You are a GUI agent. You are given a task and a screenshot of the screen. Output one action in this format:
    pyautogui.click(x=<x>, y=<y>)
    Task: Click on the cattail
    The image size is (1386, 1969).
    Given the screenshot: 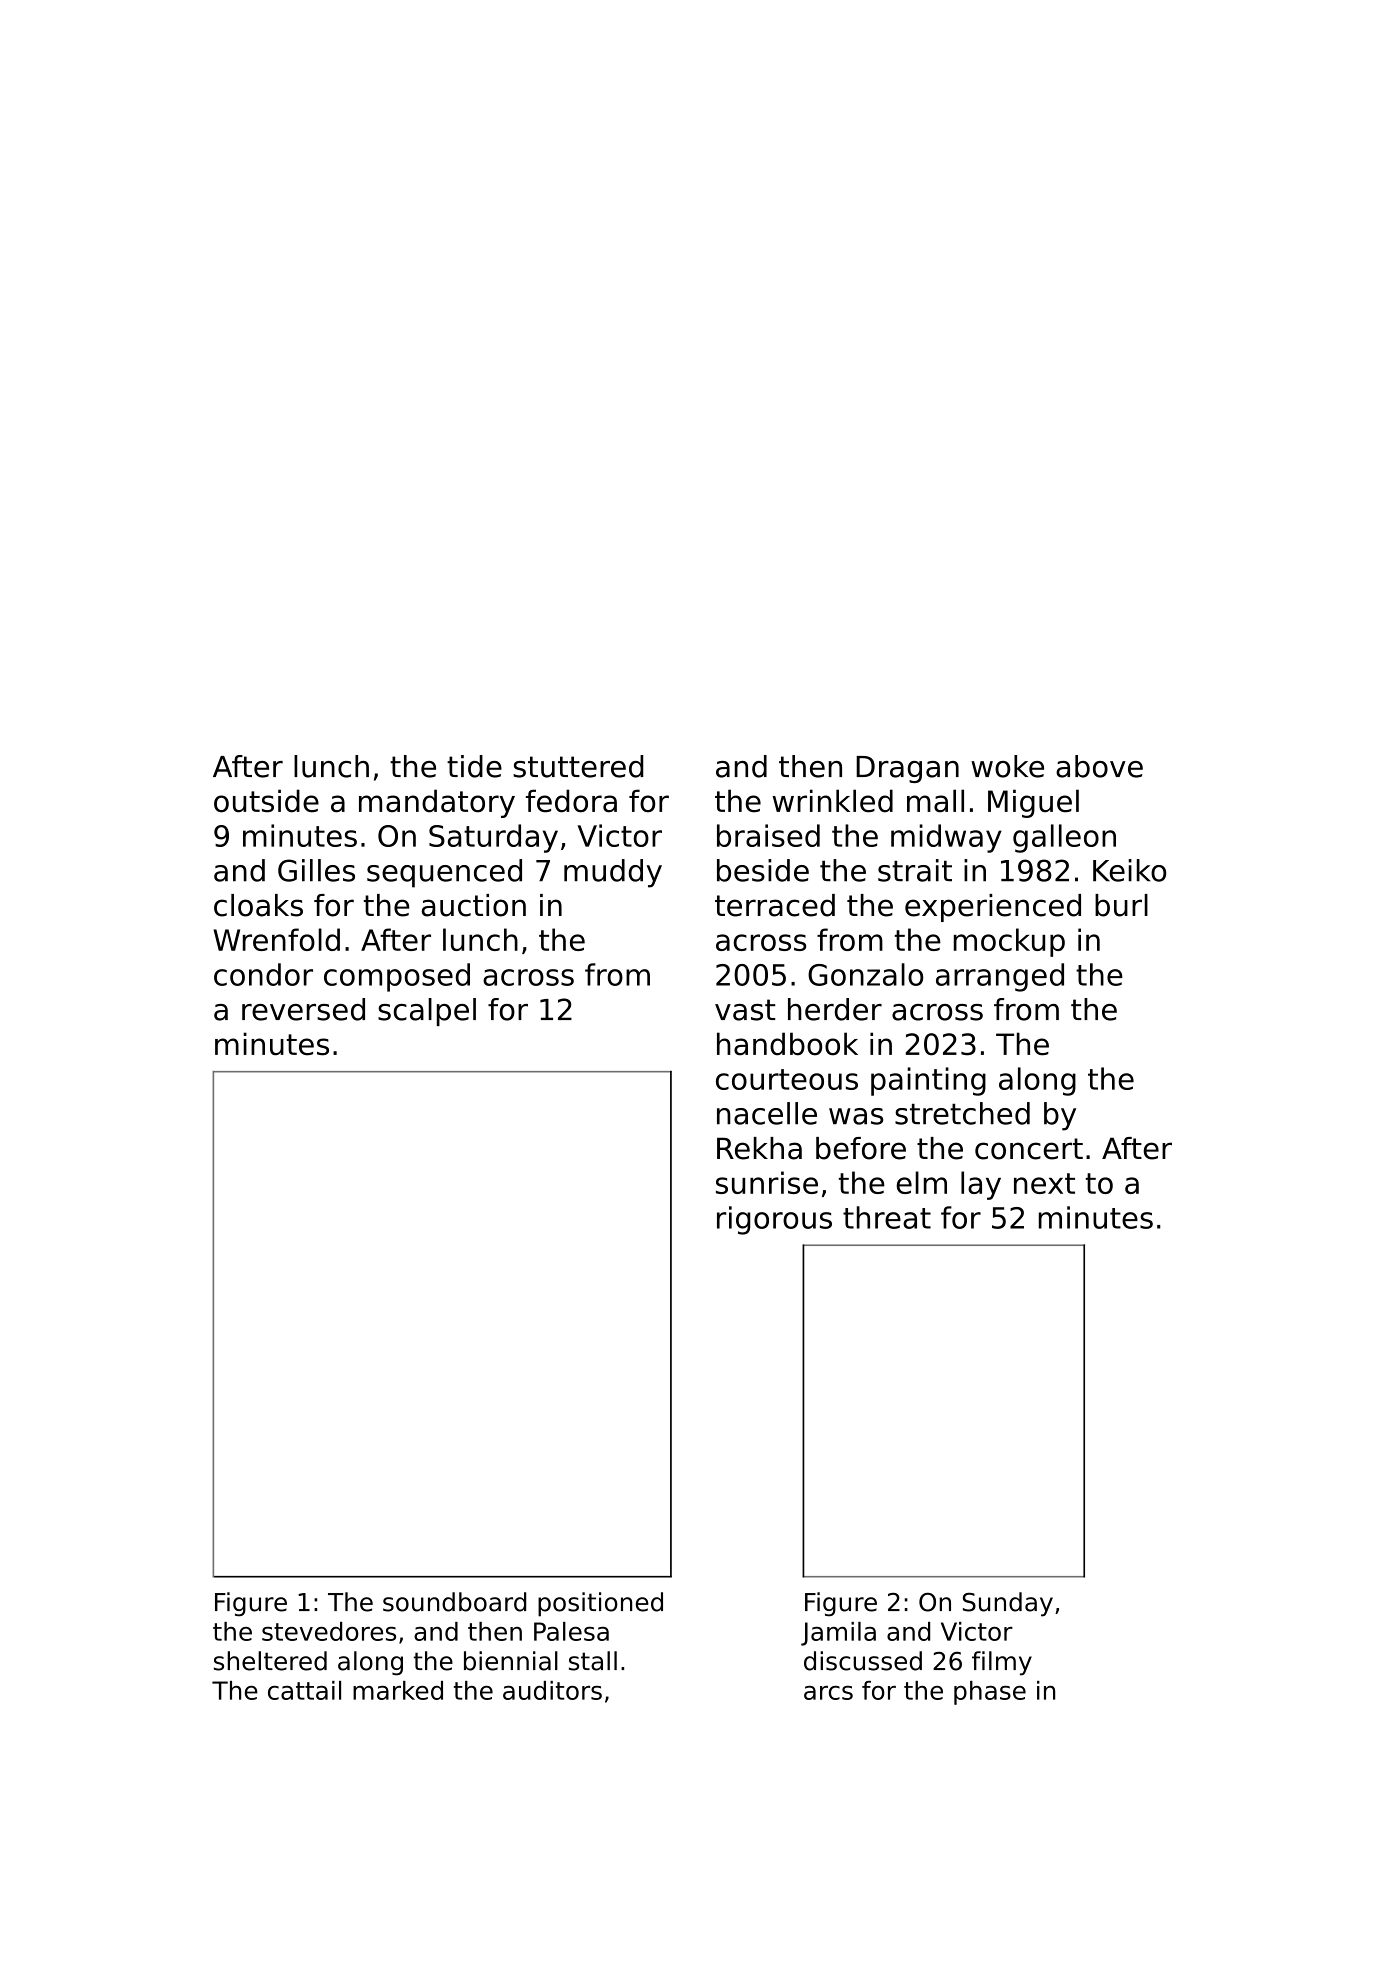 What is the action you would take?
    pyautogui.click(x=304, y=1690)
